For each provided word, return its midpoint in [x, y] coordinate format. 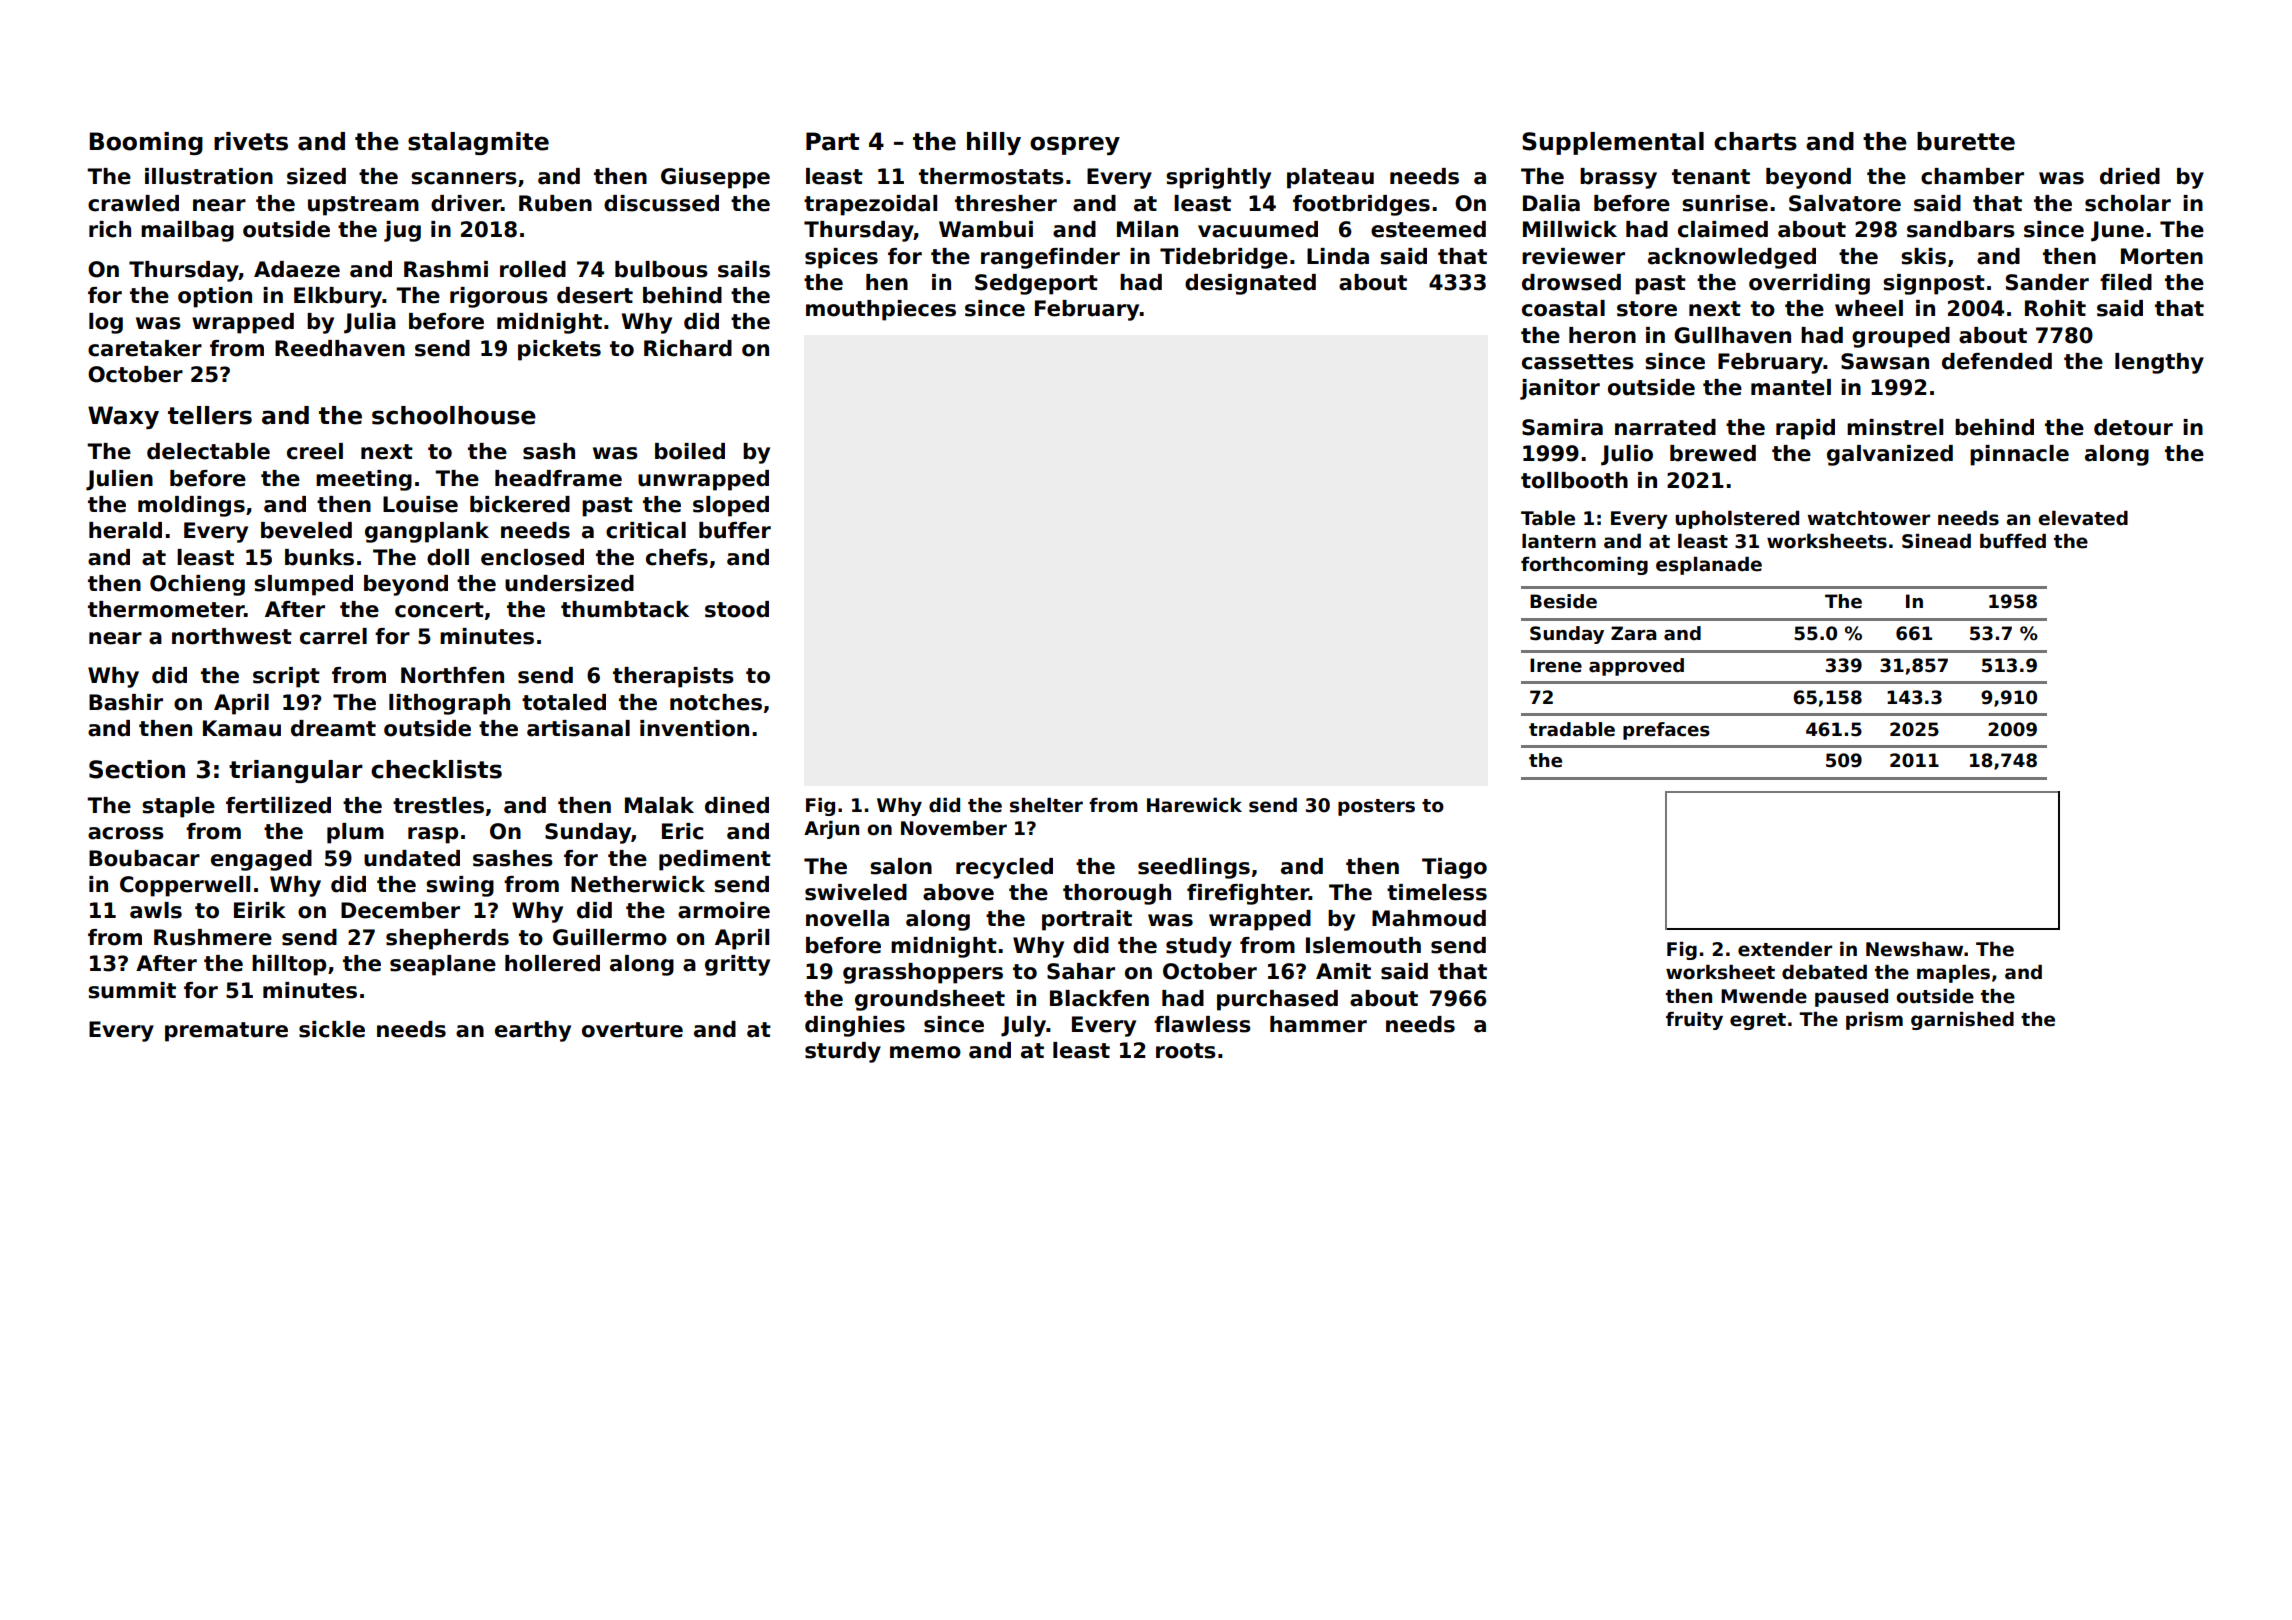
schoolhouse [454, 415]
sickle [332, 1029]
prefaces [1666, 731]
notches [716, 702]
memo [925, 1052]
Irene [1556, 665]
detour [2133, 427]
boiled [690, 451]
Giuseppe [715, 178]
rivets [251, 141]
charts [1755, 141]
